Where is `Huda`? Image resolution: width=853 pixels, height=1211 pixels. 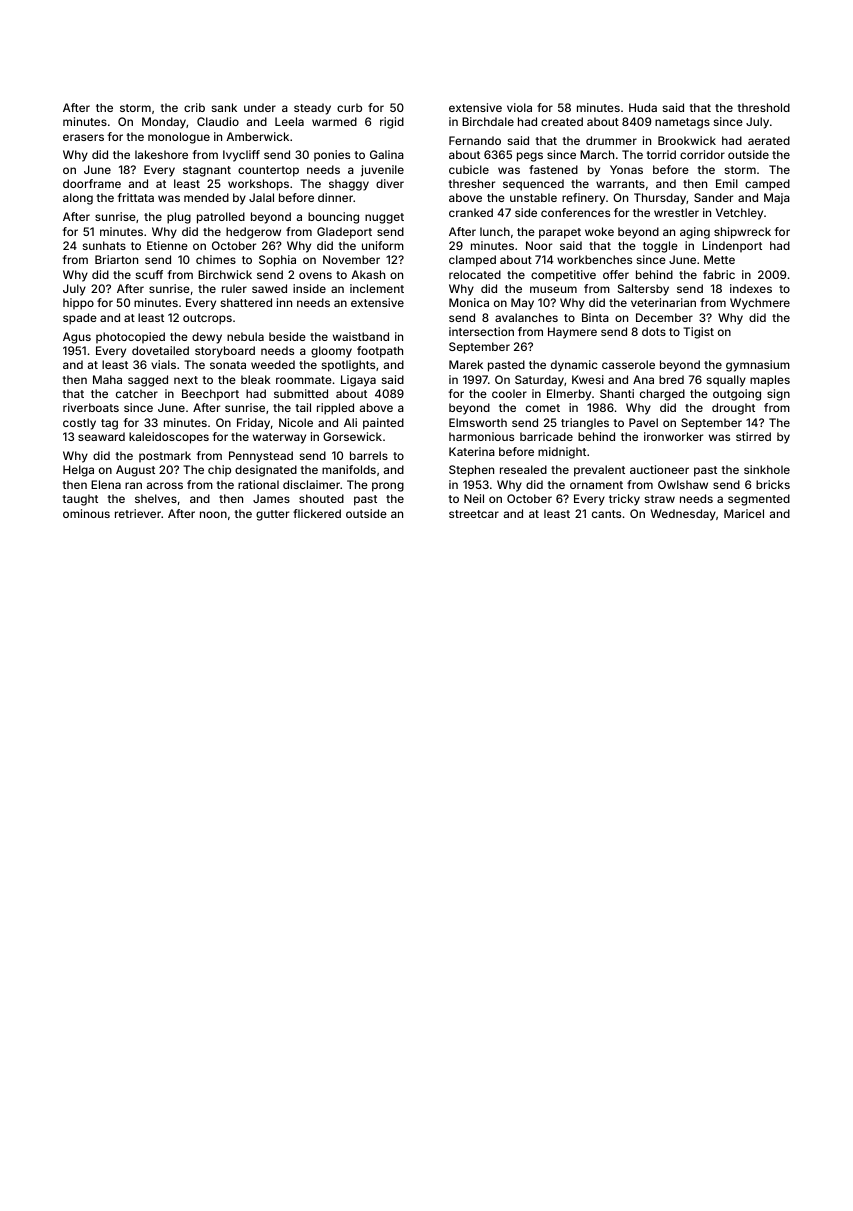
Huda is located at coordinates (643, 107).
